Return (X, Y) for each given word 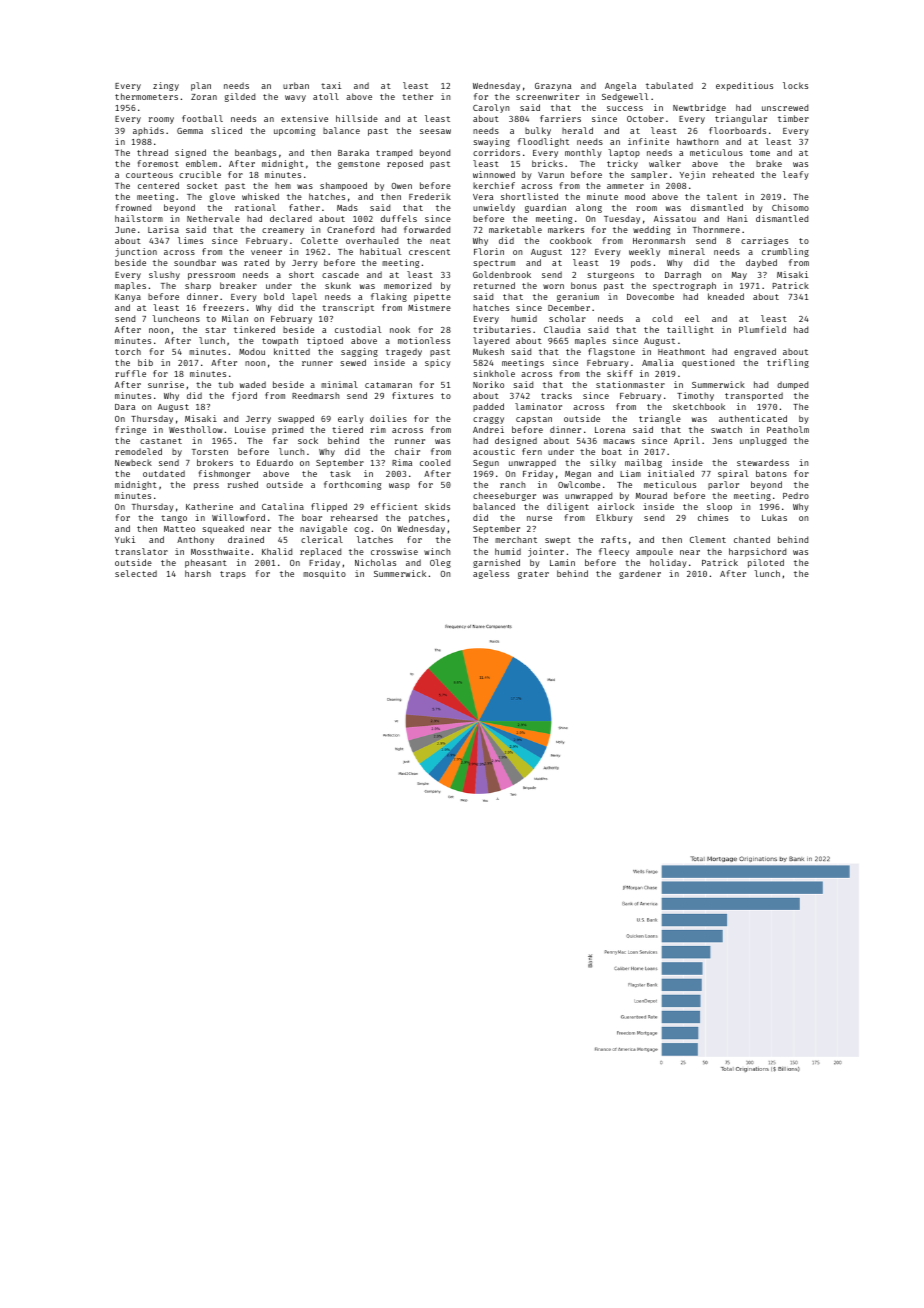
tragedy (404, 352)
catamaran (388, 385)
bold (274, 296)
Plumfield (762, 329)
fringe (131, 430)
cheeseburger (504, 496)
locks (795, 85)
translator (141, 551)
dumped (792, 385)
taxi (331, 85)
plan (201, 86)
